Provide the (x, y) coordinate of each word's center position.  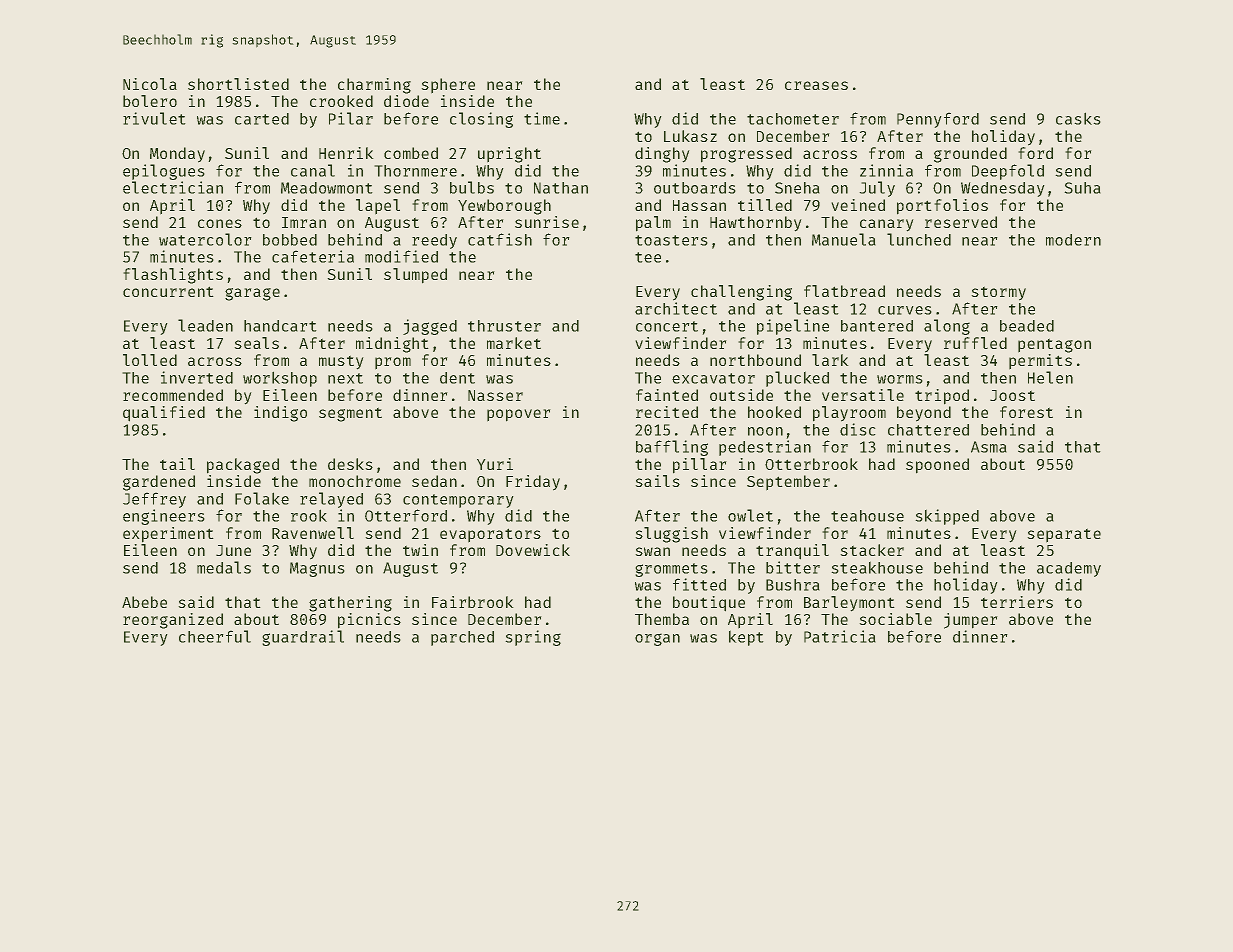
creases (816, 85)
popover (519, 415)
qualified (164, 414)
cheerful (215, 636)
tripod (942, 397)
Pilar (351, 118)
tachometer (793, 119)
